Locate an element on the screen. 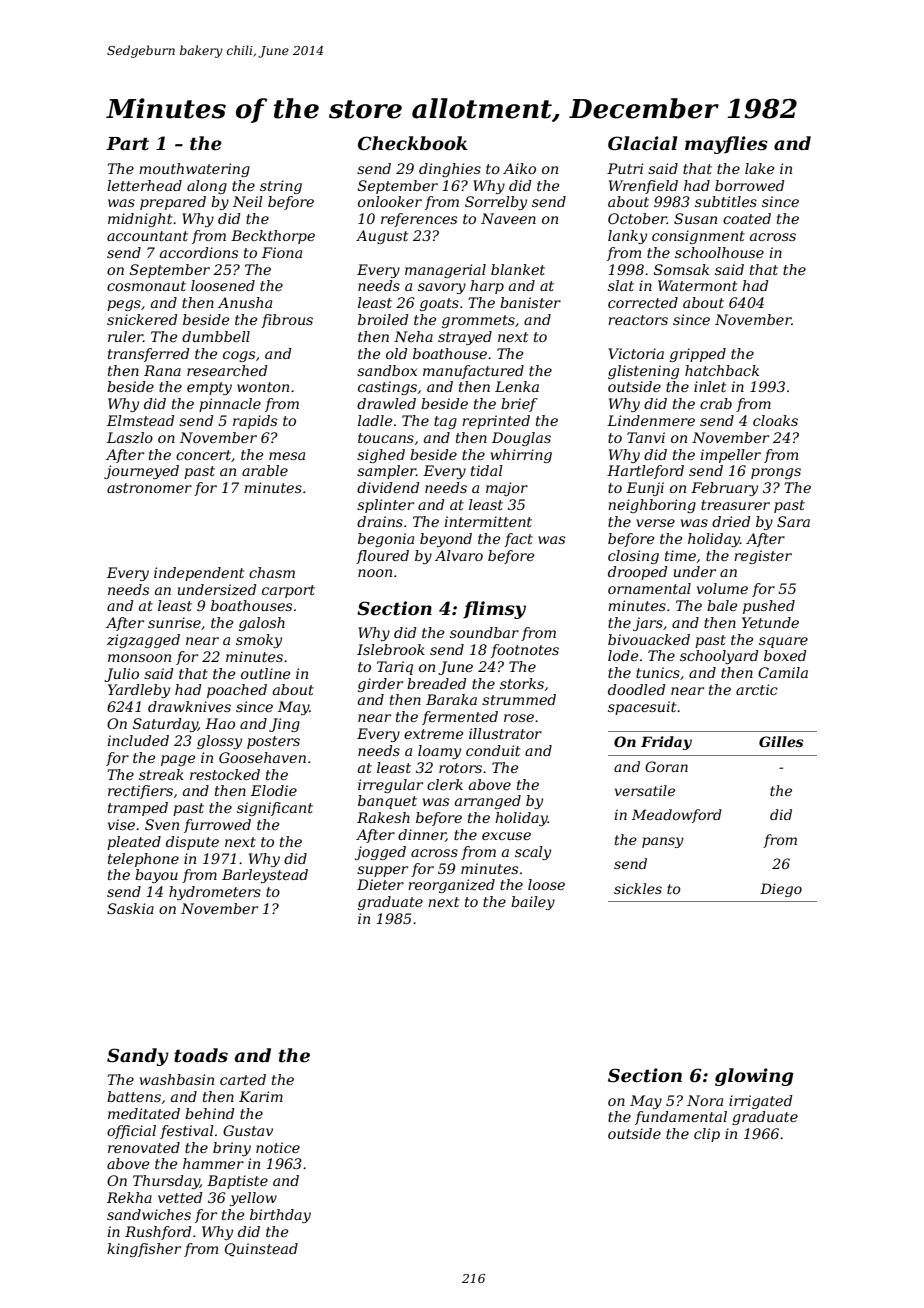  included is located at coordinates (138, 740).
